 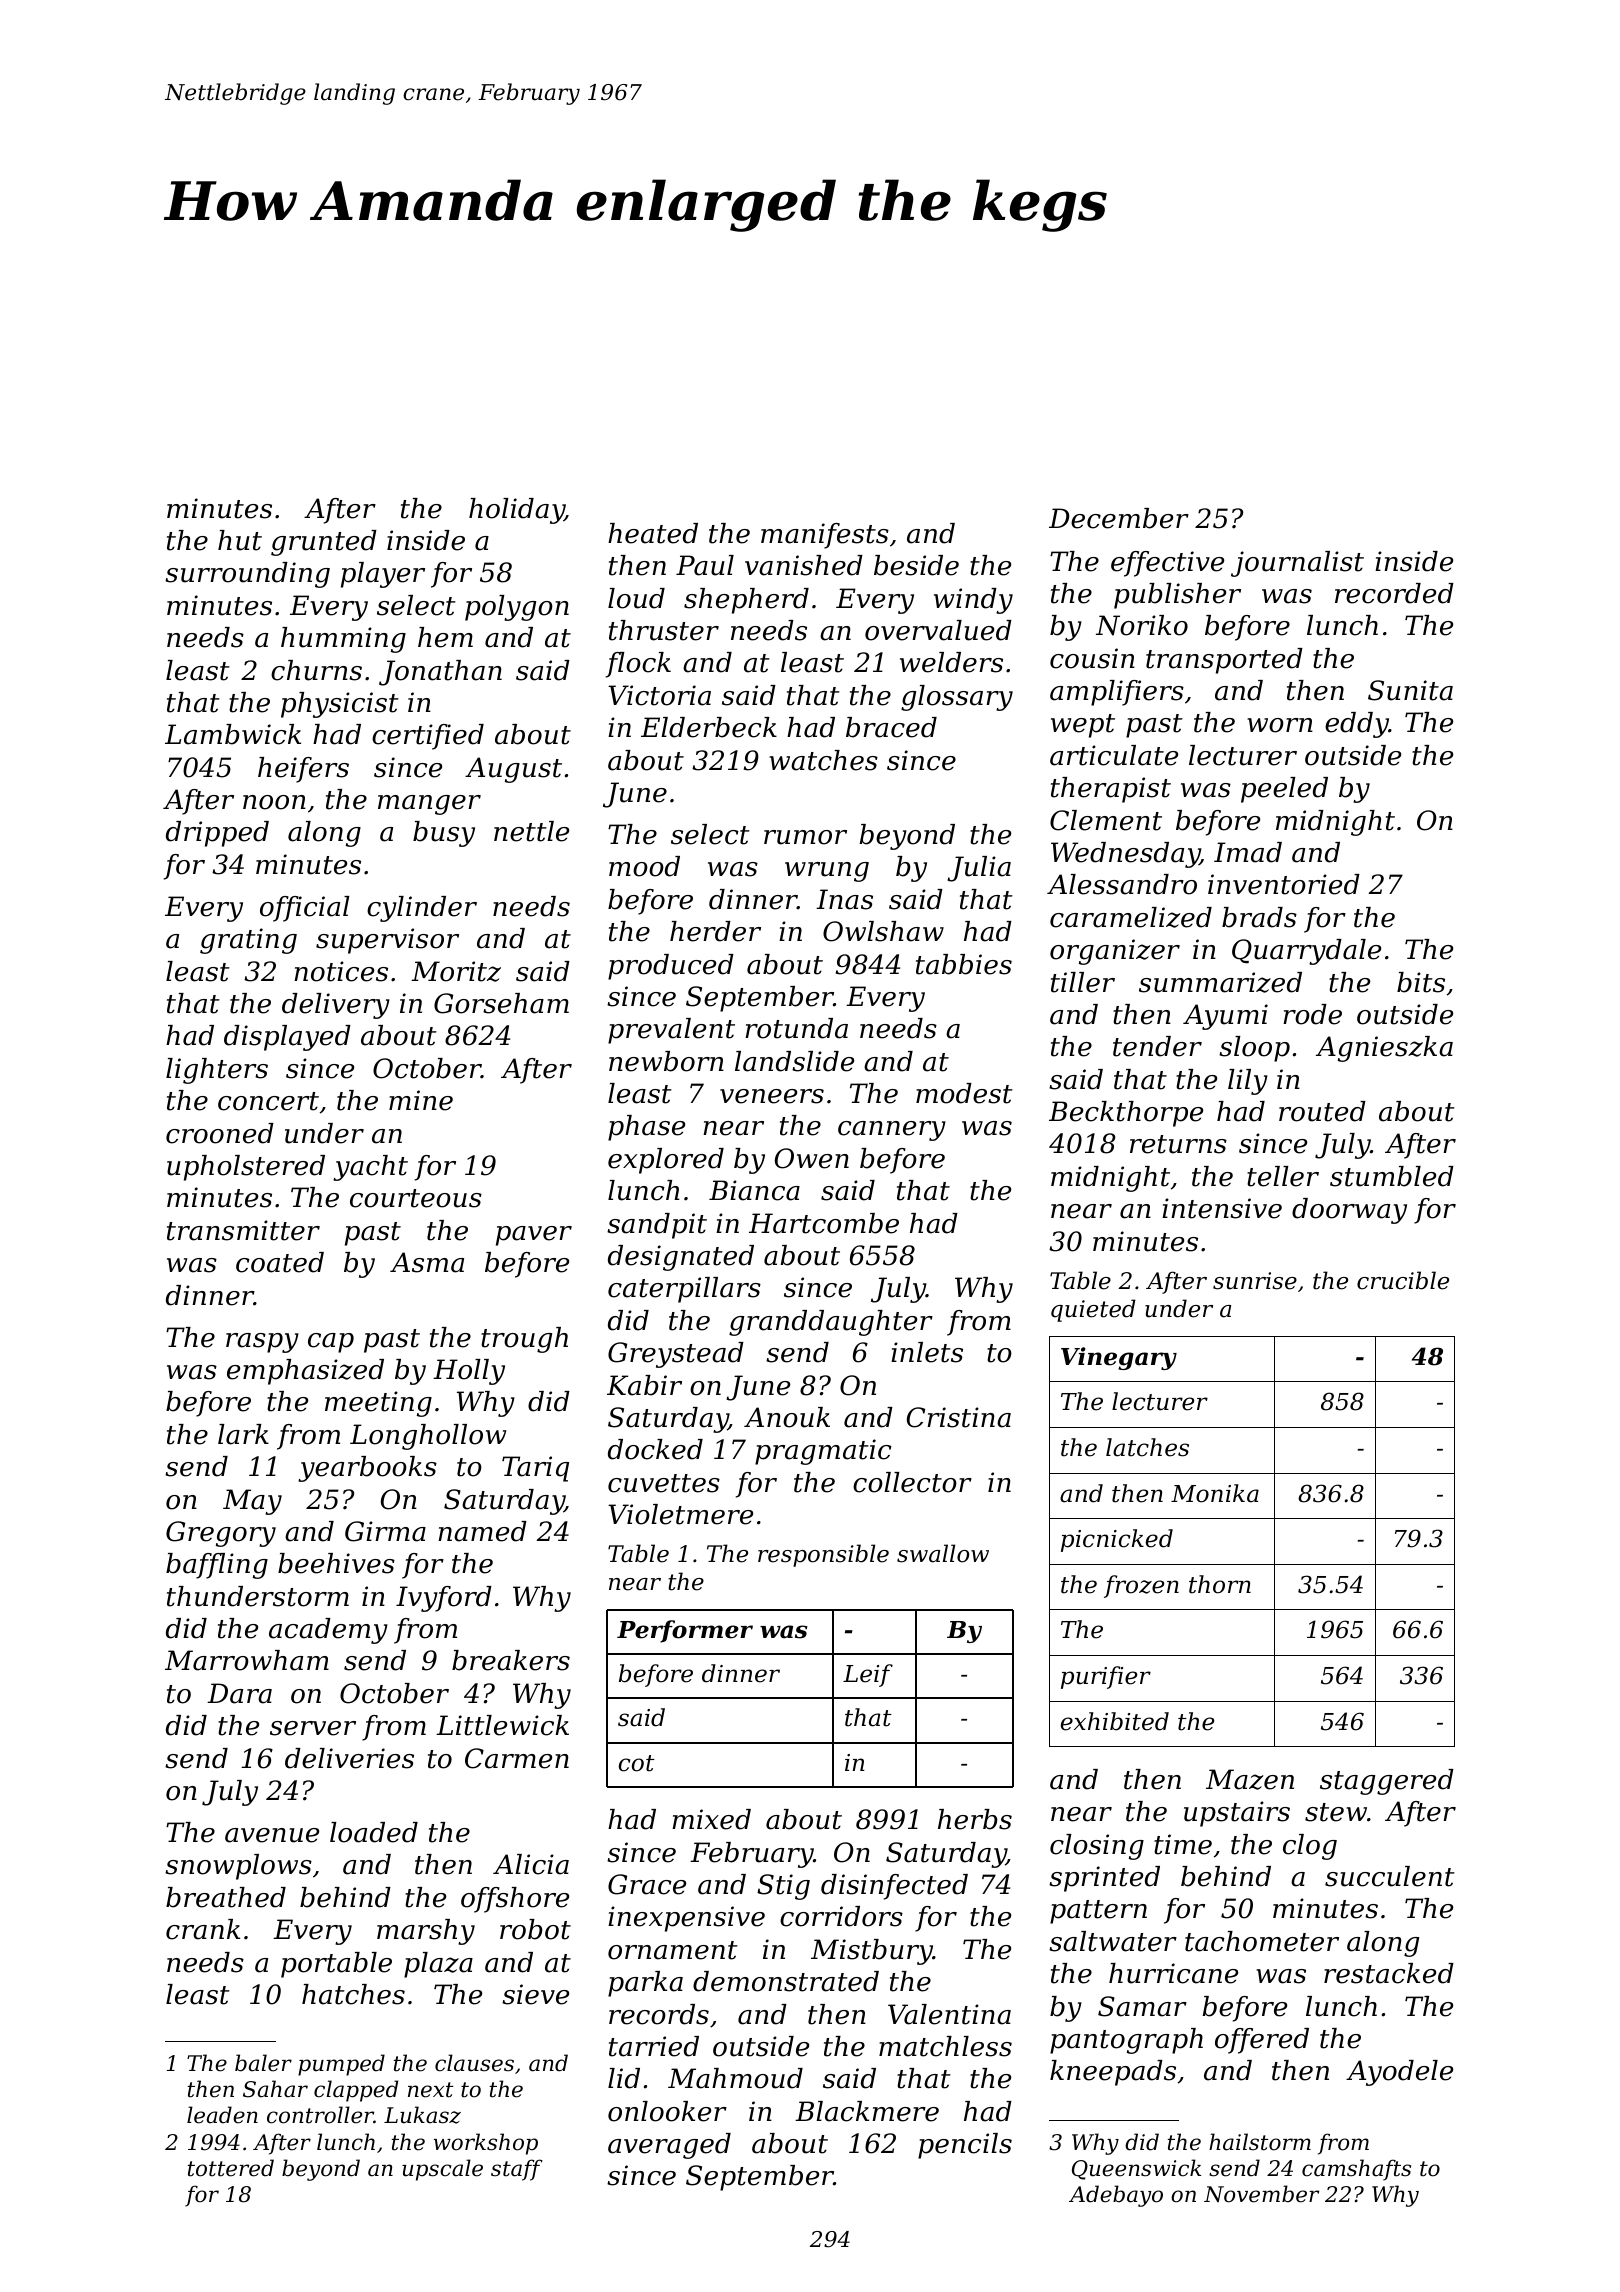 What do you see at coordinates (1117, 1540) in the screenshot?
I see `picnicked` at bounding box center [1117, 1540].
